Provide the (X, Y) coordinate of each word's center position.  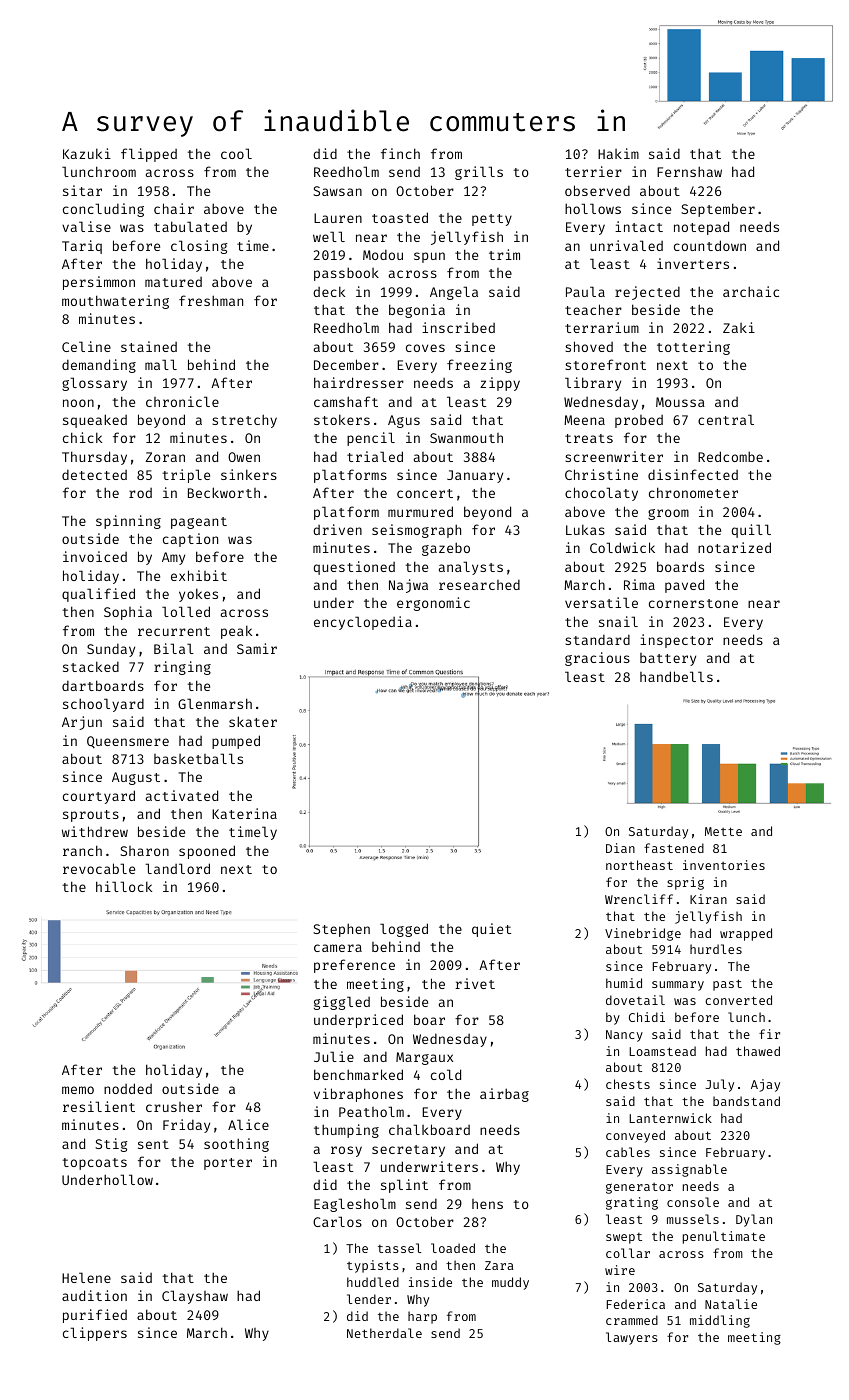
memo (78, 1090)
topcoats (95, 1164)
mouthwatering (115, 302)
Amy (173, 558)
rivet (475, 983)
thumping (346, 1131)
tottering (693, 348)
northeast (639, 865)
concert (425, 493)
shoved (589, 346)
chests (628, 1084)
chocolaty (601, 494)
